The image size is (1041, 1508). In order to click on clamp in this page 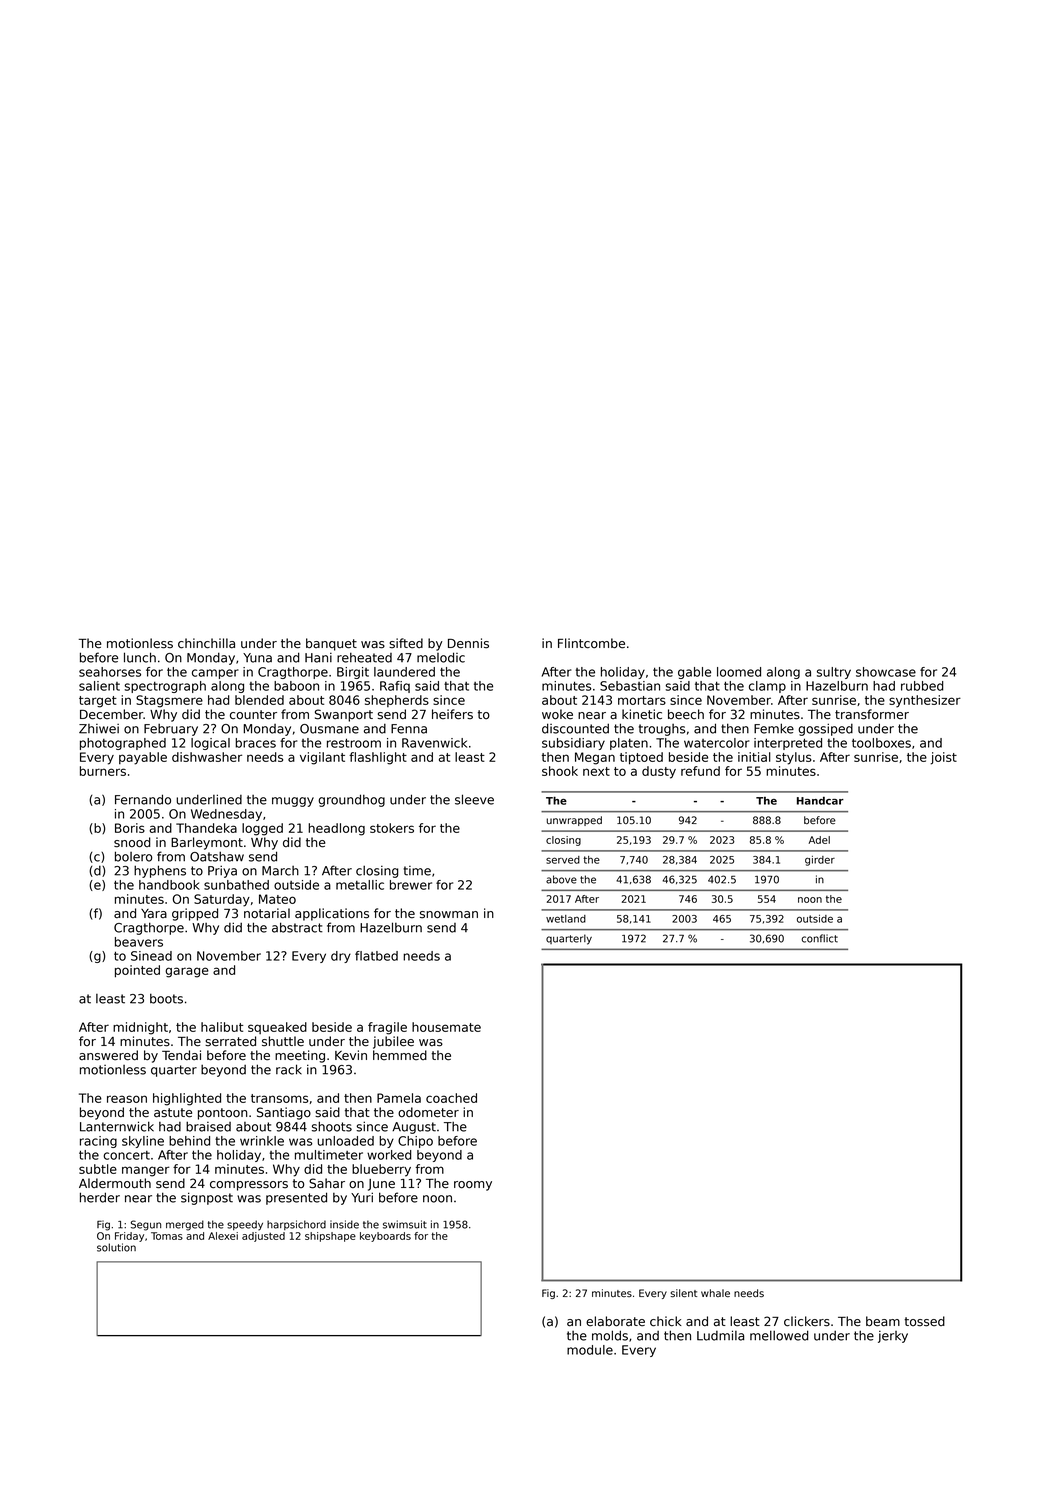, I will do `click(767, 687)`.
